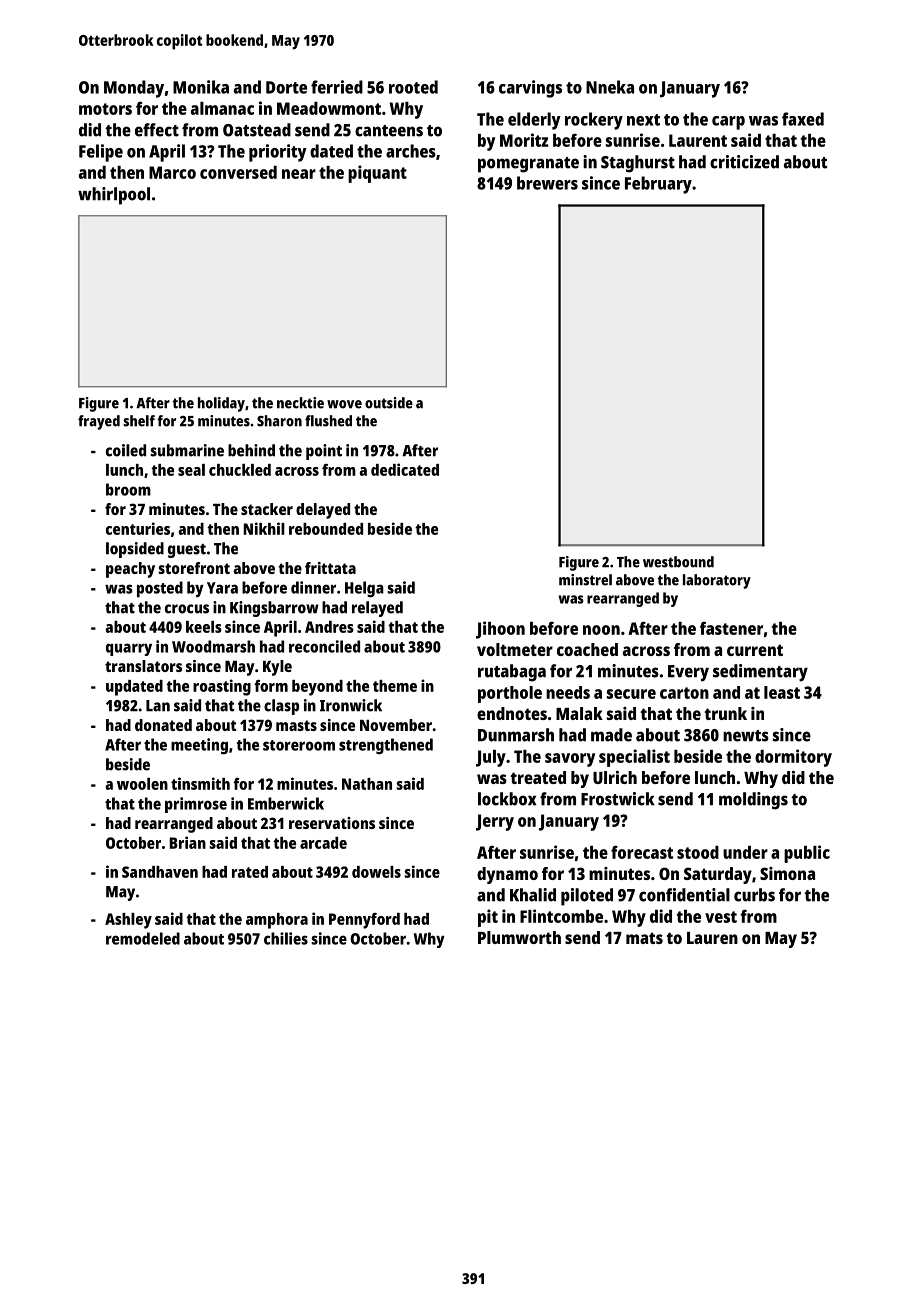 The width and height of the page is (924, 1311). Describe the element at coordinates (389, 403) in the page. I see `outside` at that location.
